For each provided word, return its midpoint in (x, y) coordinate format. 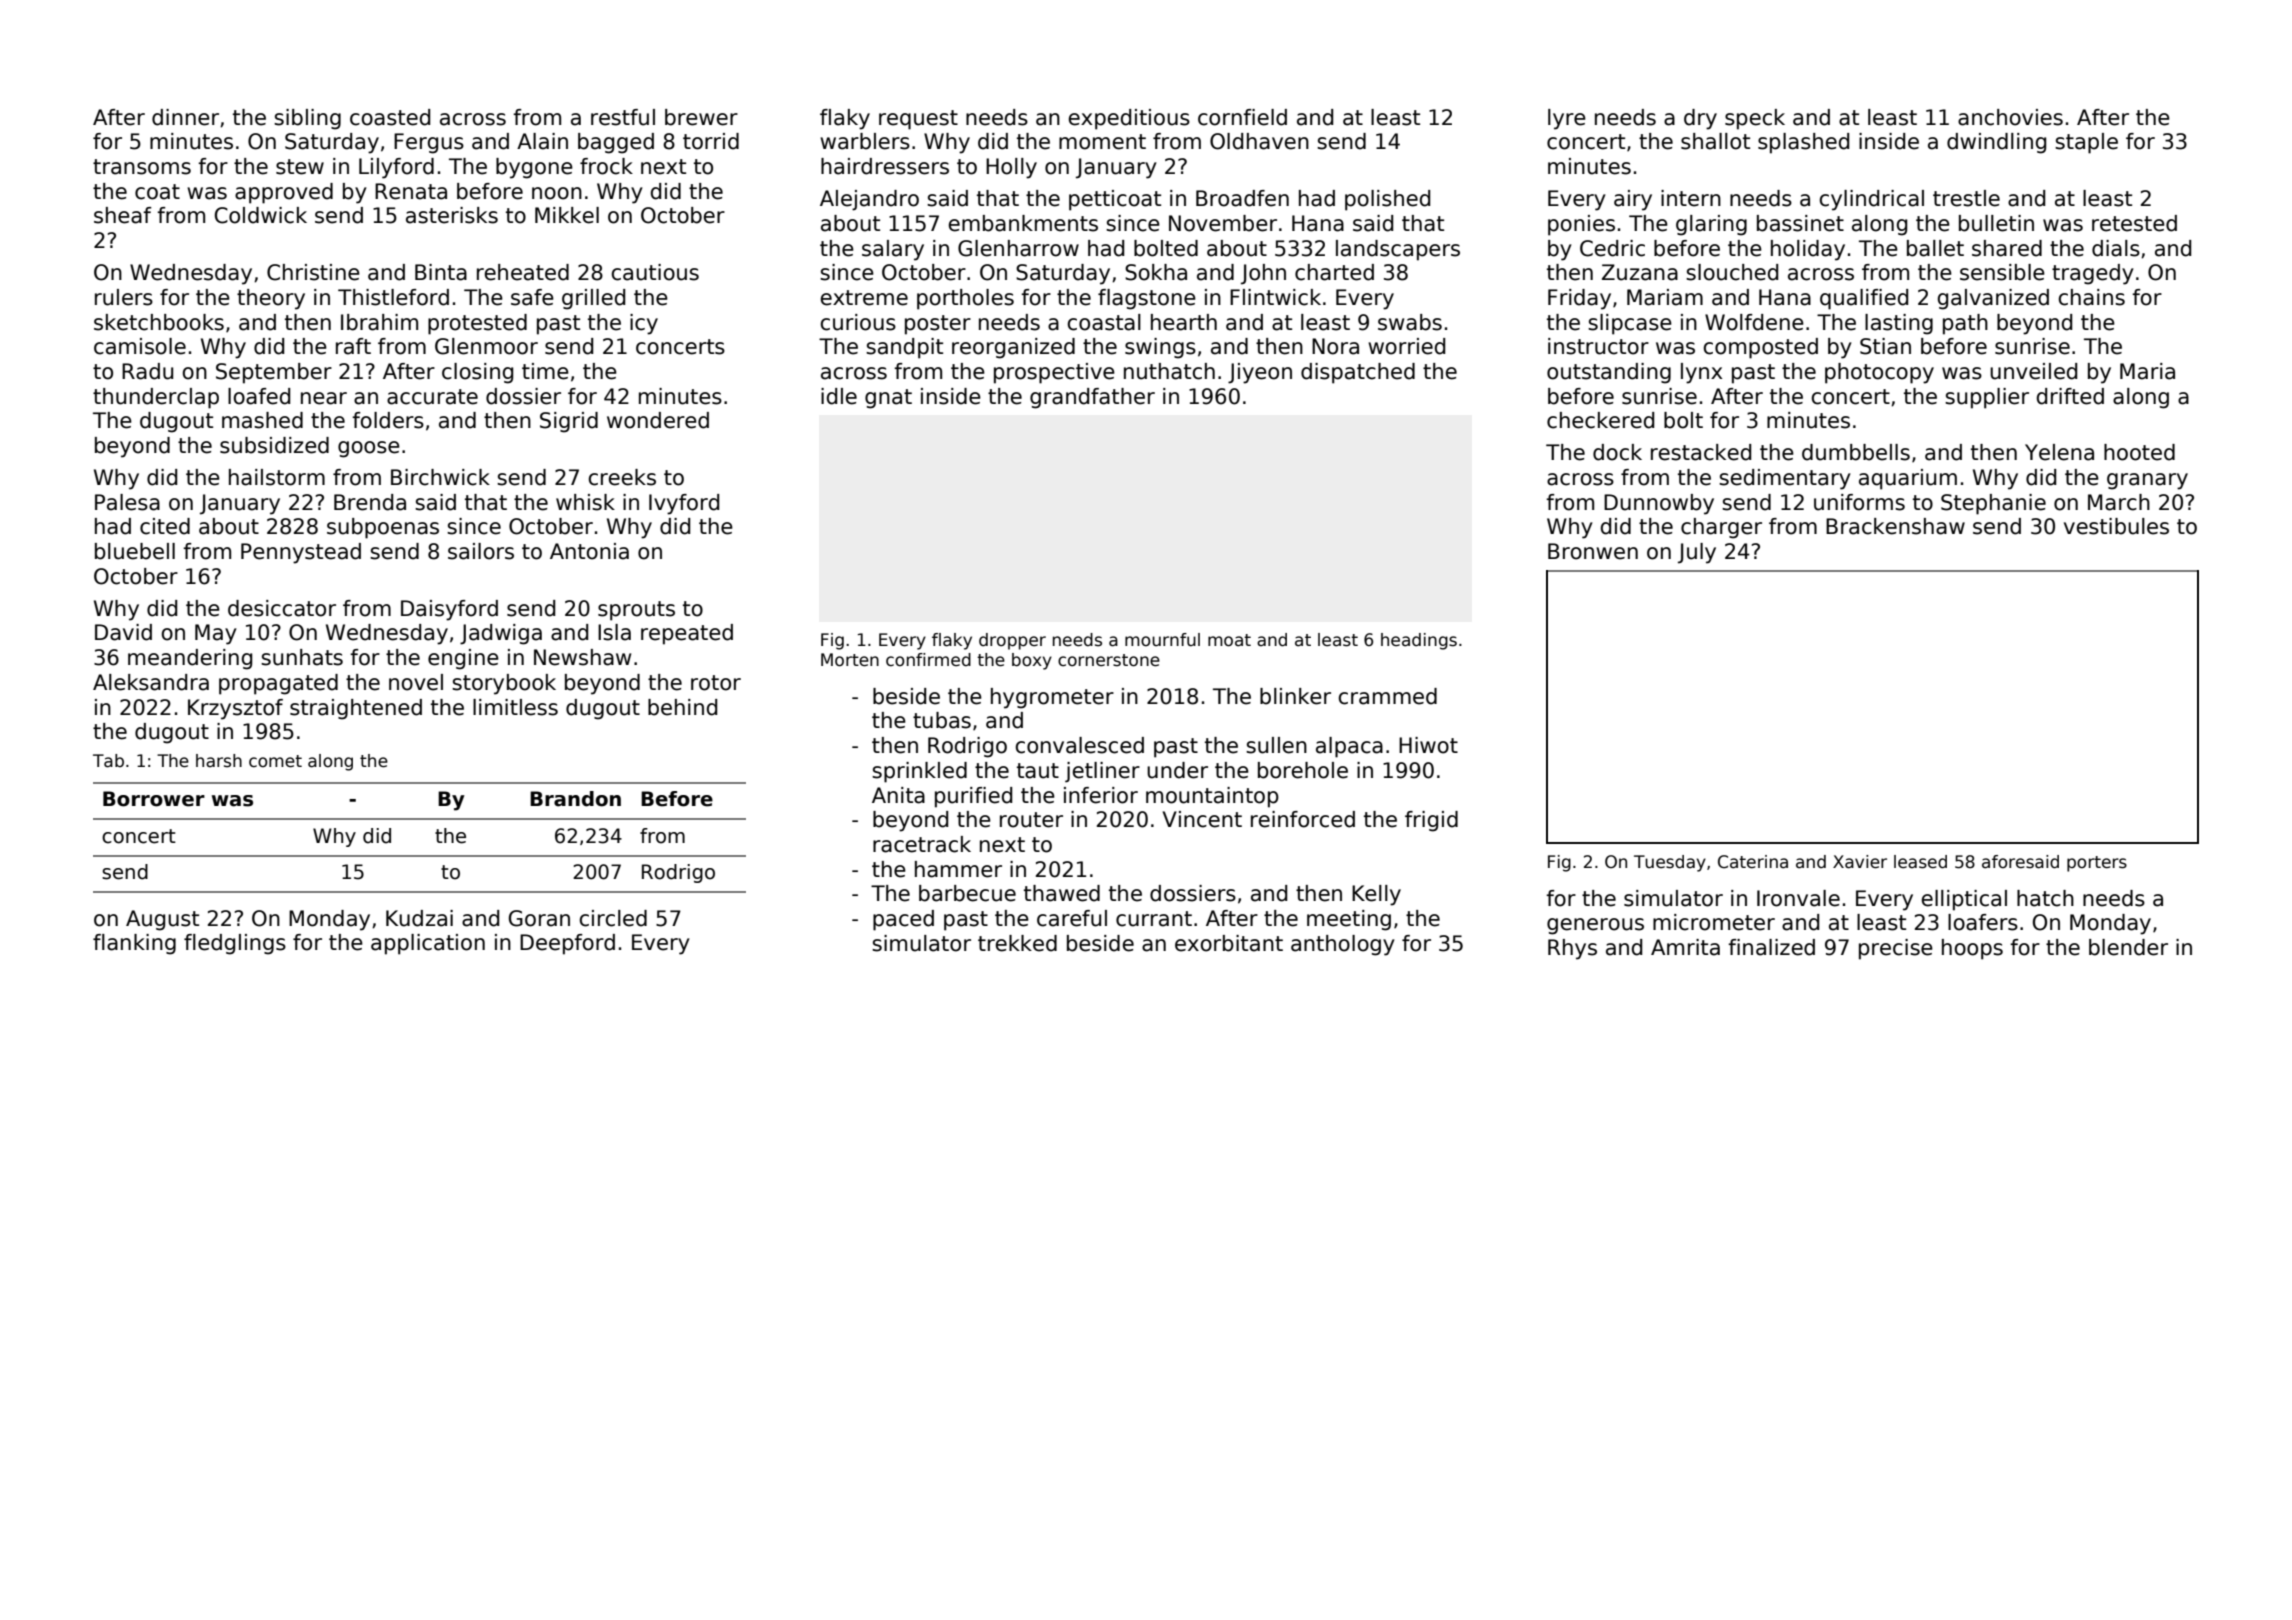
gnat (888, 399)
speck (1755, 119)
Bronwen (1593, 551)
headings (1419, 641)
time (545, 371)
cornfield (1242, 117)
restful (623, 117)
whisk (585, 502)
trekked (1017, 943)
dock (1617, 452)
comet (275, 761)
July (1697, 553)
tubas (942, 720)
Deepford (567, 944)
